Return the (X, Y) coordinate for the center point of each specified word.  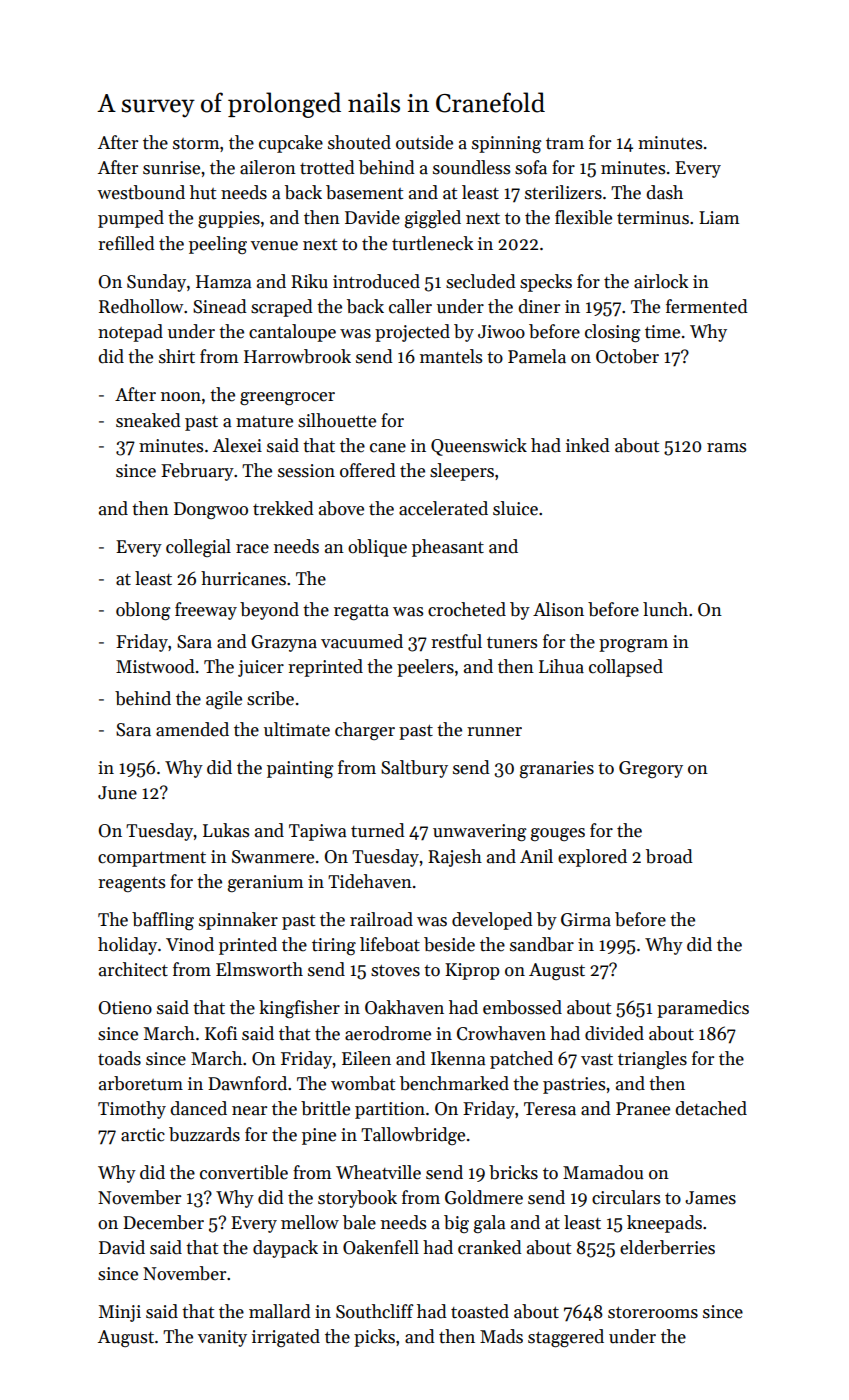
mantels (451, 356)
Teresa (550, 1109)
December (163, 1222)
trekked (283, 508)
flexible (583, 217)
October (627, 356)
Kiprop (472, 971)
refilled (126, 243)
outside (424, 142)
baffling (163, 921)
